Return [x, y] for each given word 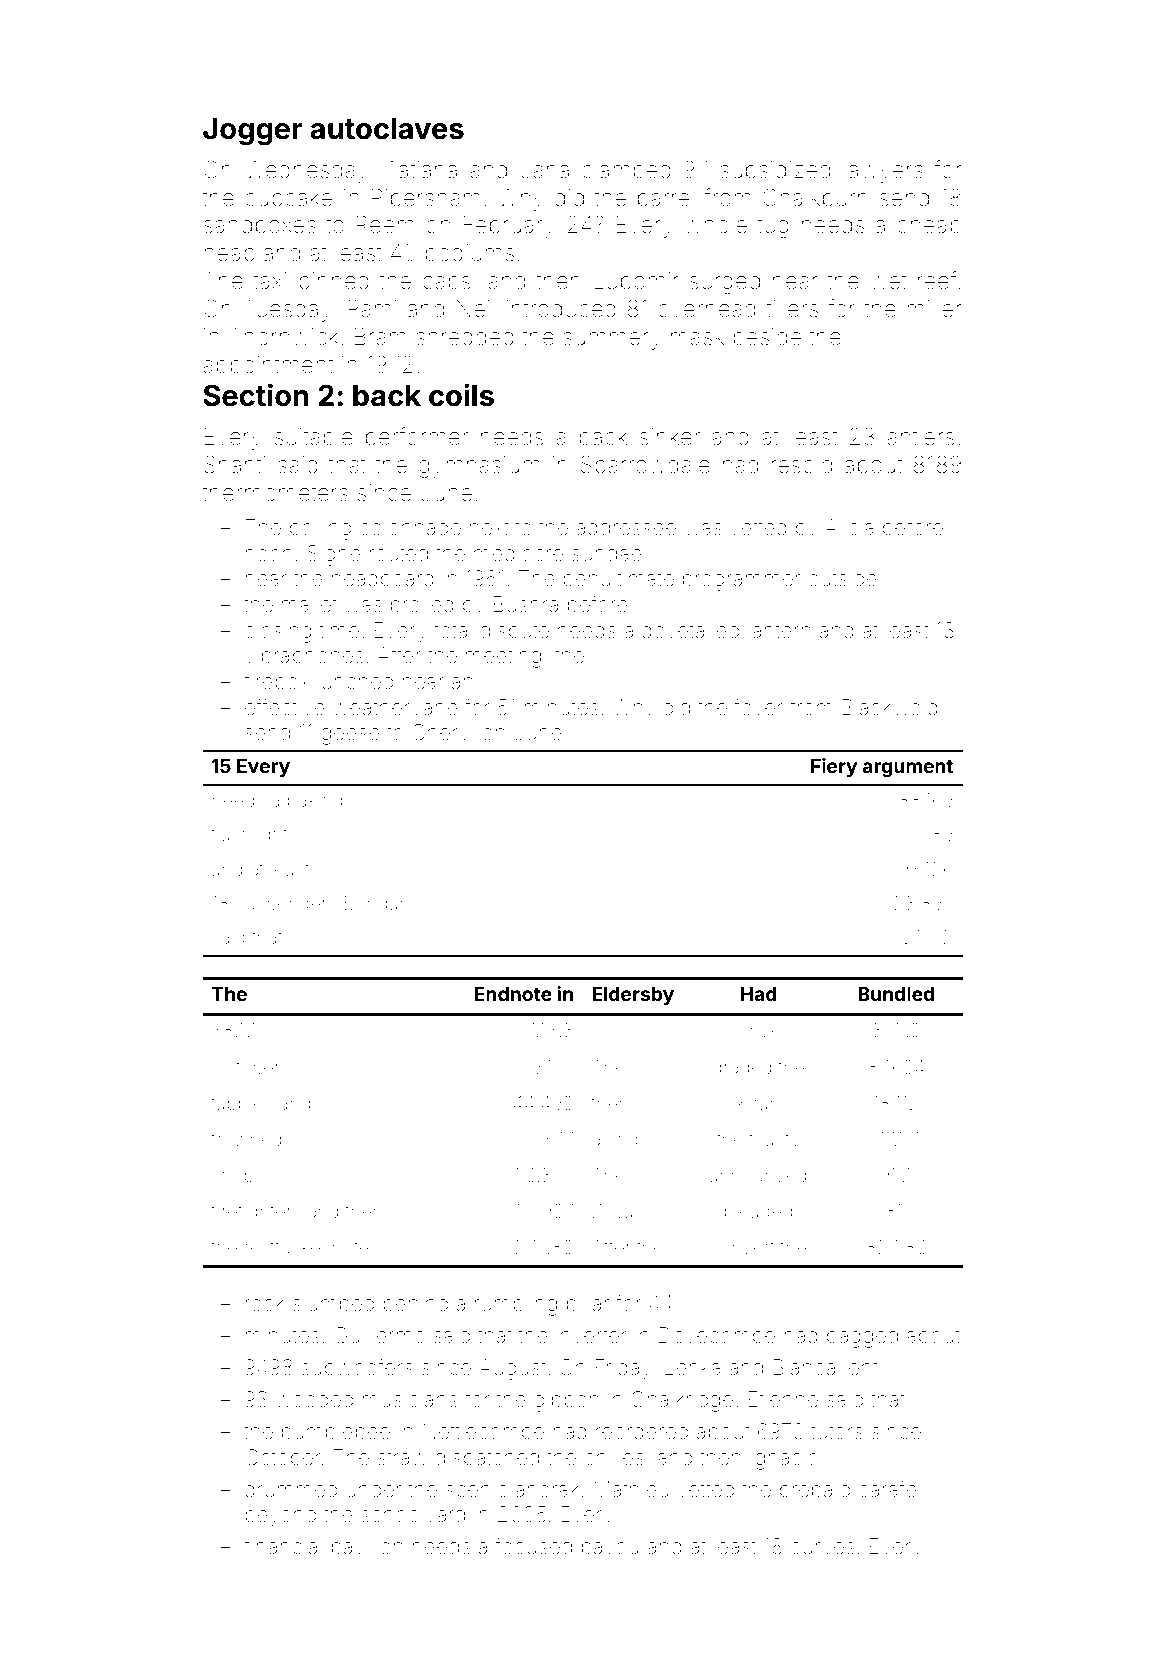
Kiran [759, 1103]
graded [742, 1069]
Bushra [526, 604]
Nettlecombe [483, 1431]
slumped [333, 1305]
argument [908, 768]
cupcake [288, 200]
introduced [561, 309]
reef [937, 280]
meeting [503, 657]
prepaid [815, 1491]
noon [268, 555]
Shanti [235, 464]
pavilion [367, 1548]
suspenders [286, 905]
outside [842, 578]
